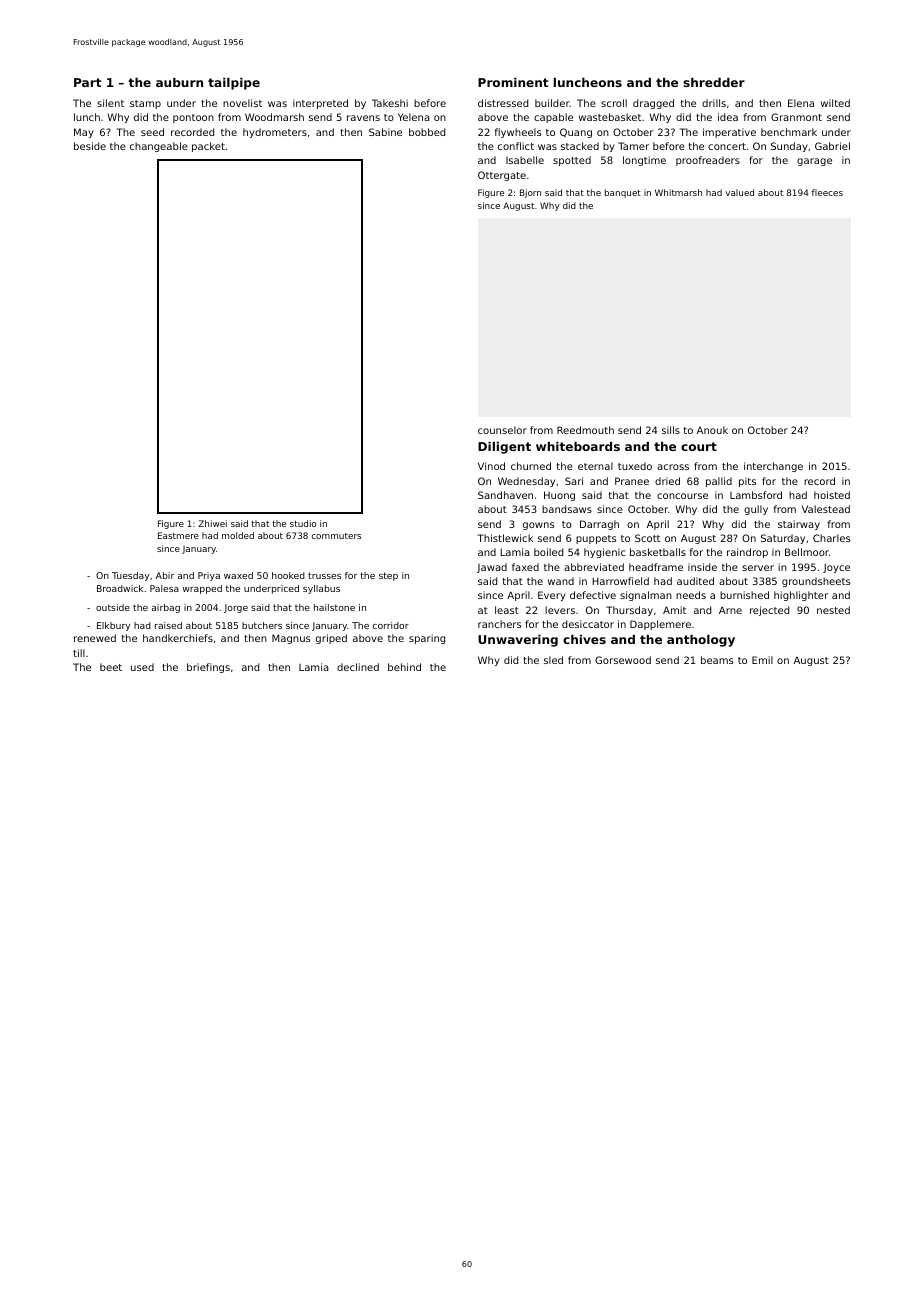  Describe the element at coordinates (714, 82) in the screenshot. I see `shredder` at that location.
